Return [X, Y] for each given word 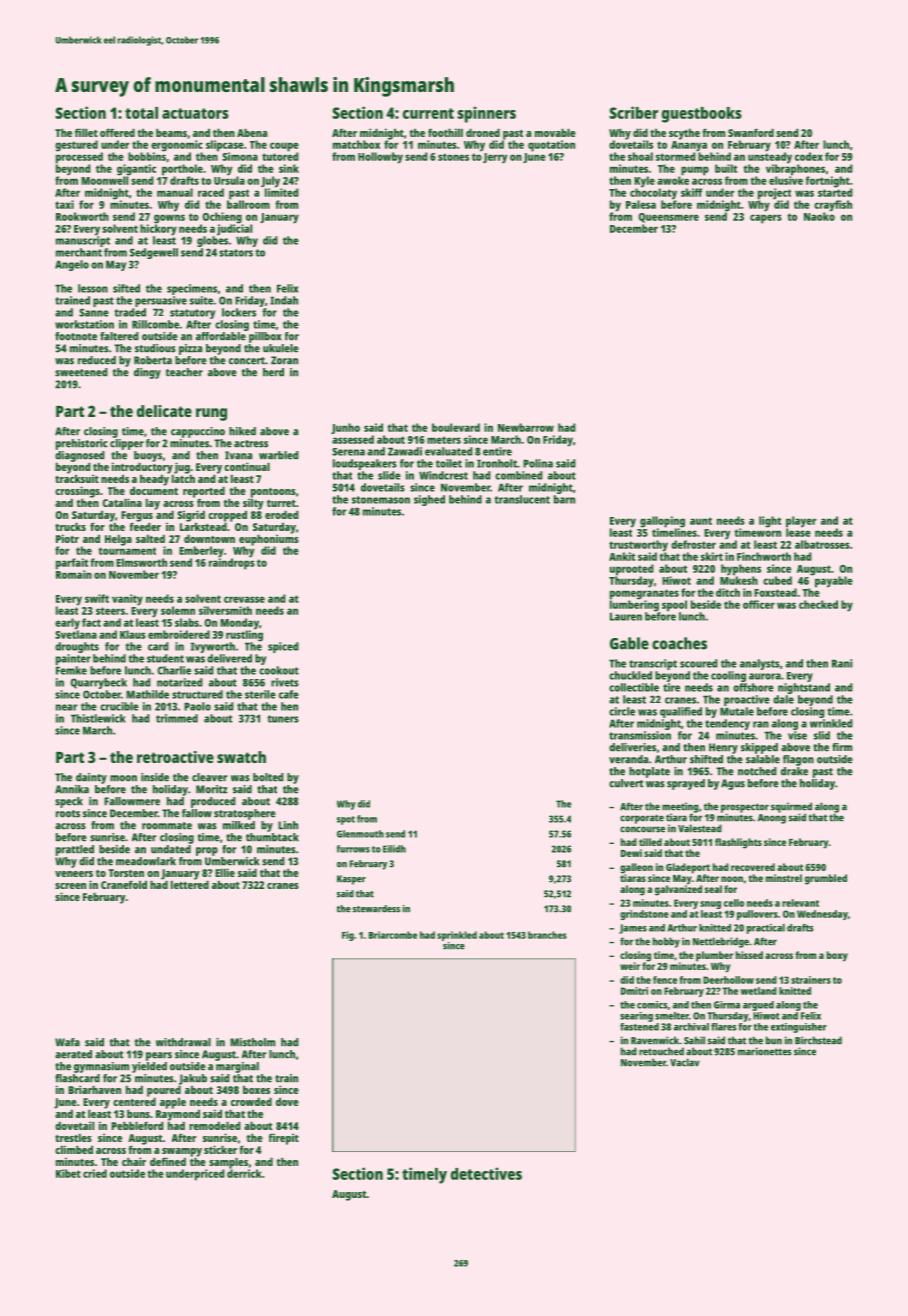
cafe [289, 694]
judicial [234, 230]
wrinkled [831, 723]
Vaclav [685, 1062]
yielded [149, 1067]
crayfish [833, 206]
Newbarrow [526, 427]
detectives [486, 1173]
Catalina [122, 502]
